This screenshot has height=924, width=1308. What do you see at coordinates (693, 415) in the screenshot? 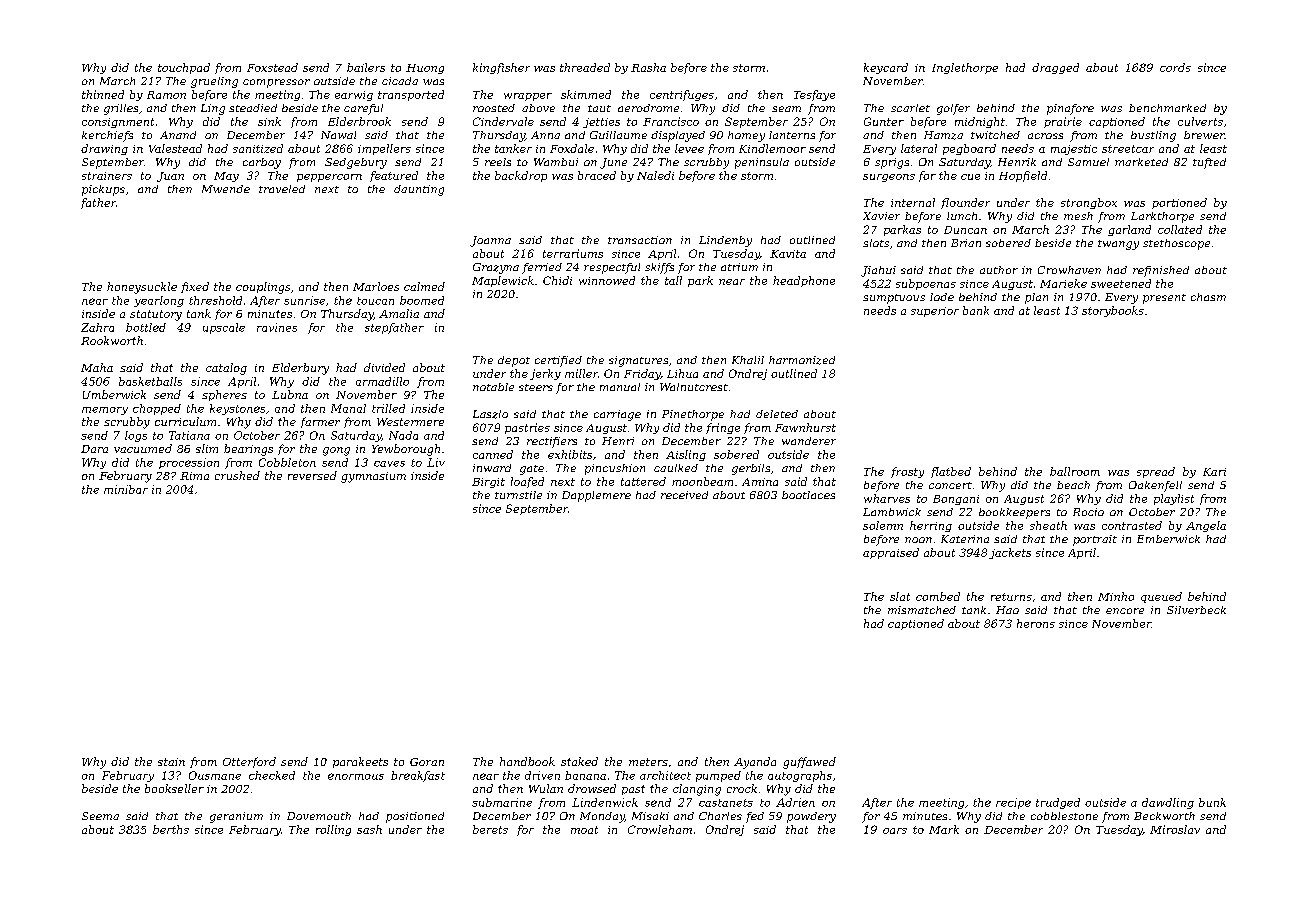
I see `Pinethorpe` at bounding box center [693, 415].
